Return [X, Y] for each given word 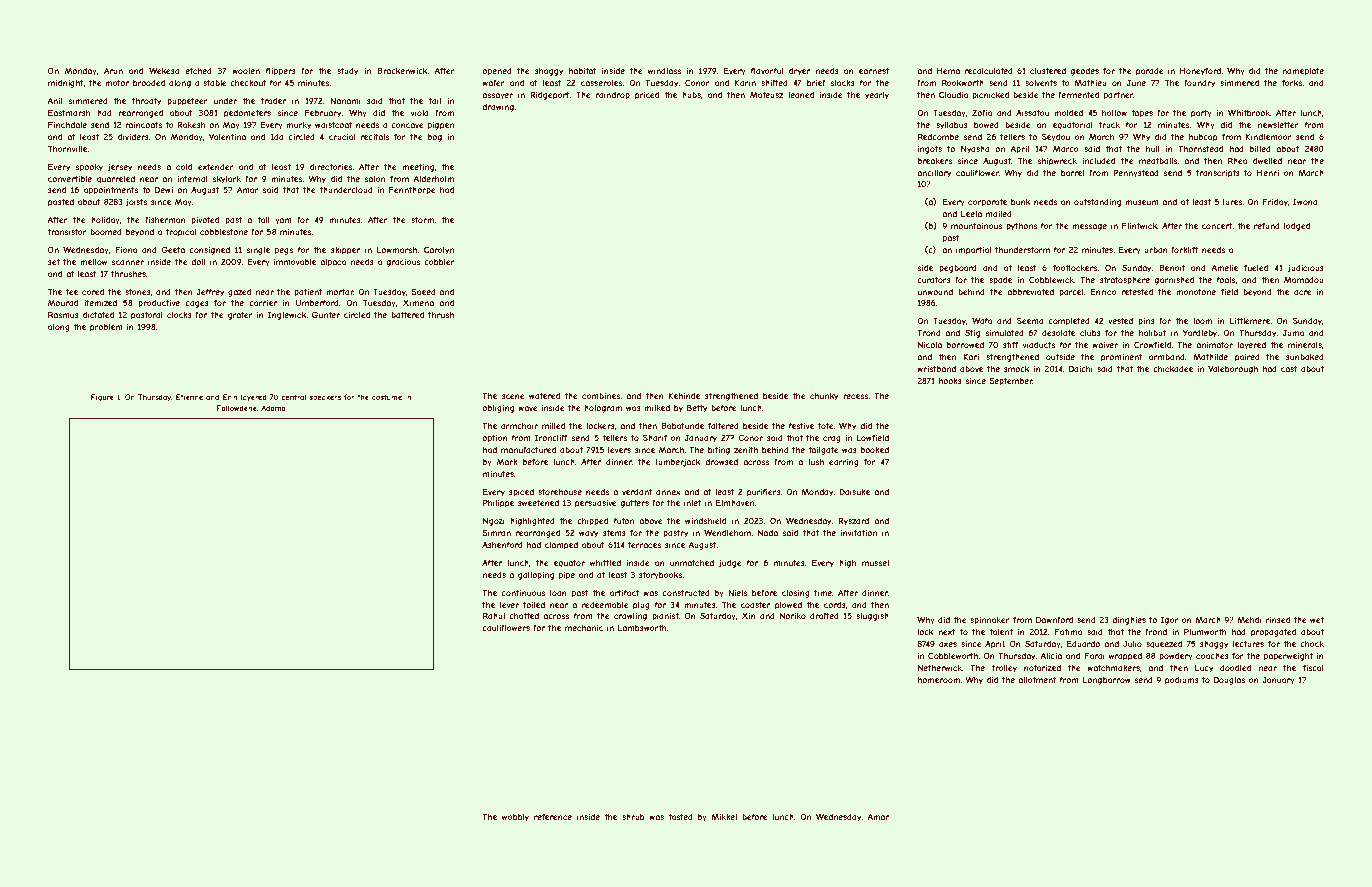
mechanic [584, 628]
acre [1303, 292]
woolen [246, 71]
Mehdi [1249, 620]
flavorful [766, 70]
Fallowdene [237, 408]
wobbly [515, 818]
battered [407, 315]
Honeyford [1200, 71]
